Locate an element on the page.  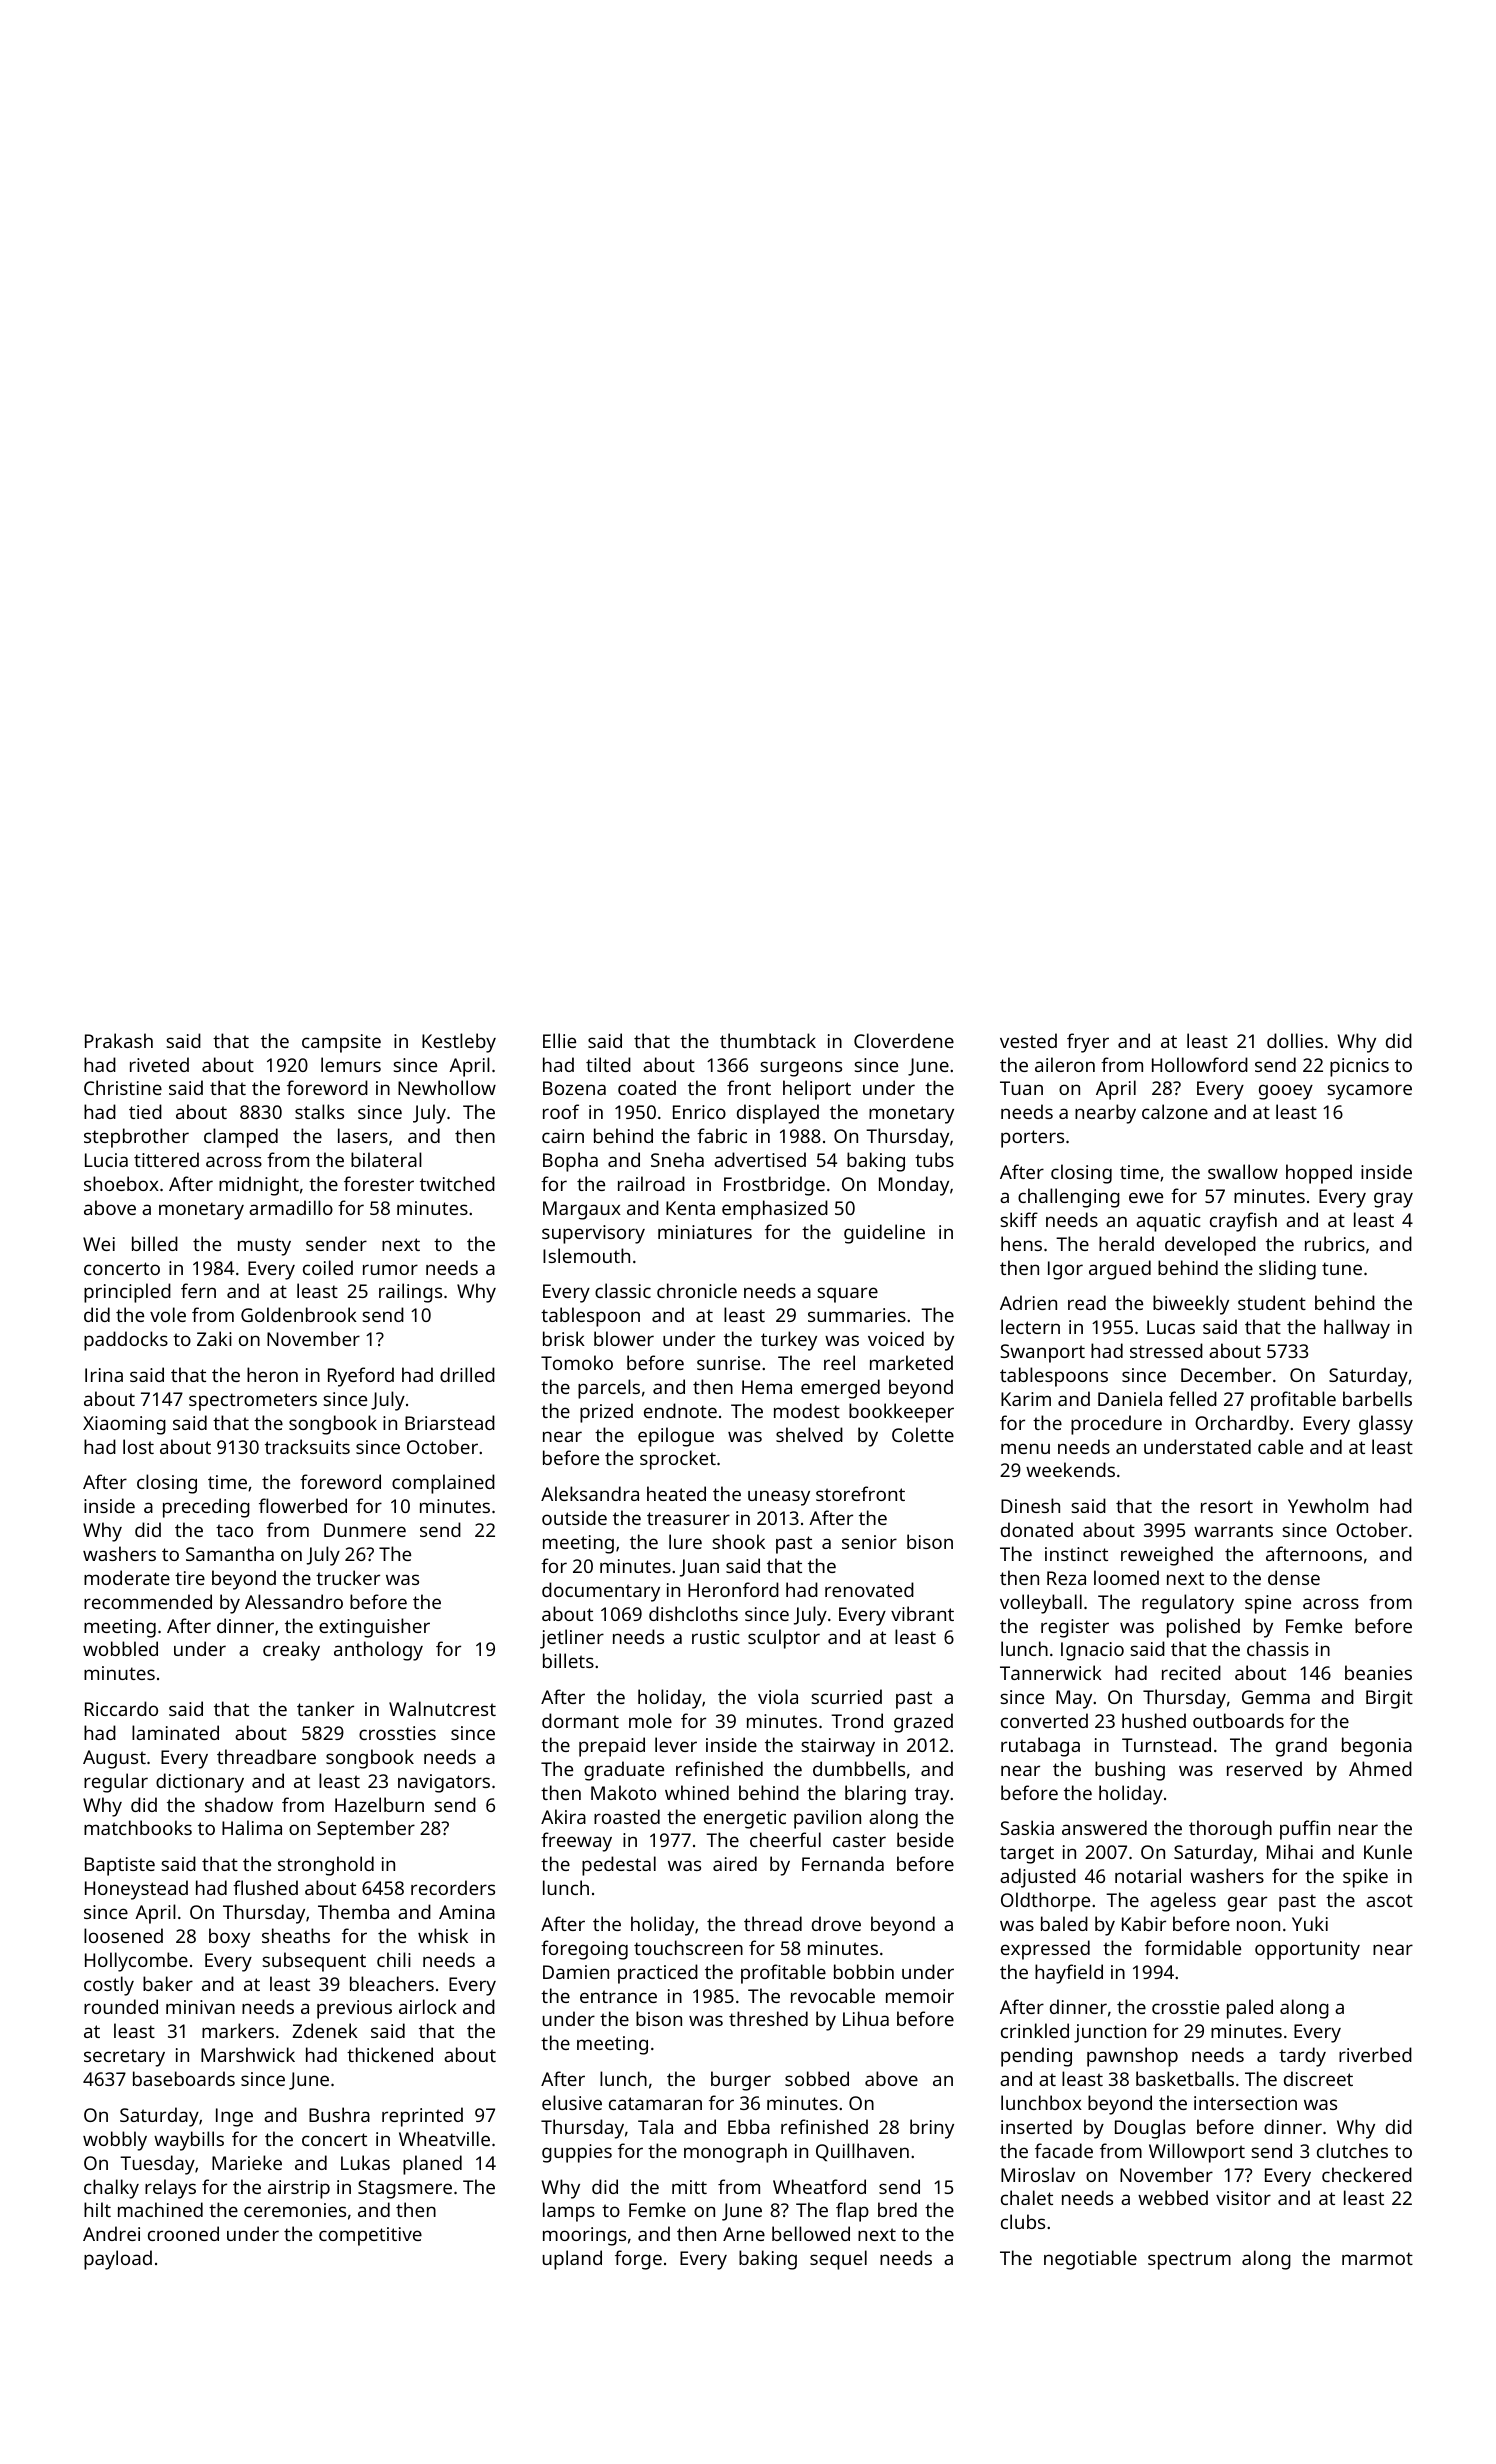
guideline is located at coordinates (884, 1234).
